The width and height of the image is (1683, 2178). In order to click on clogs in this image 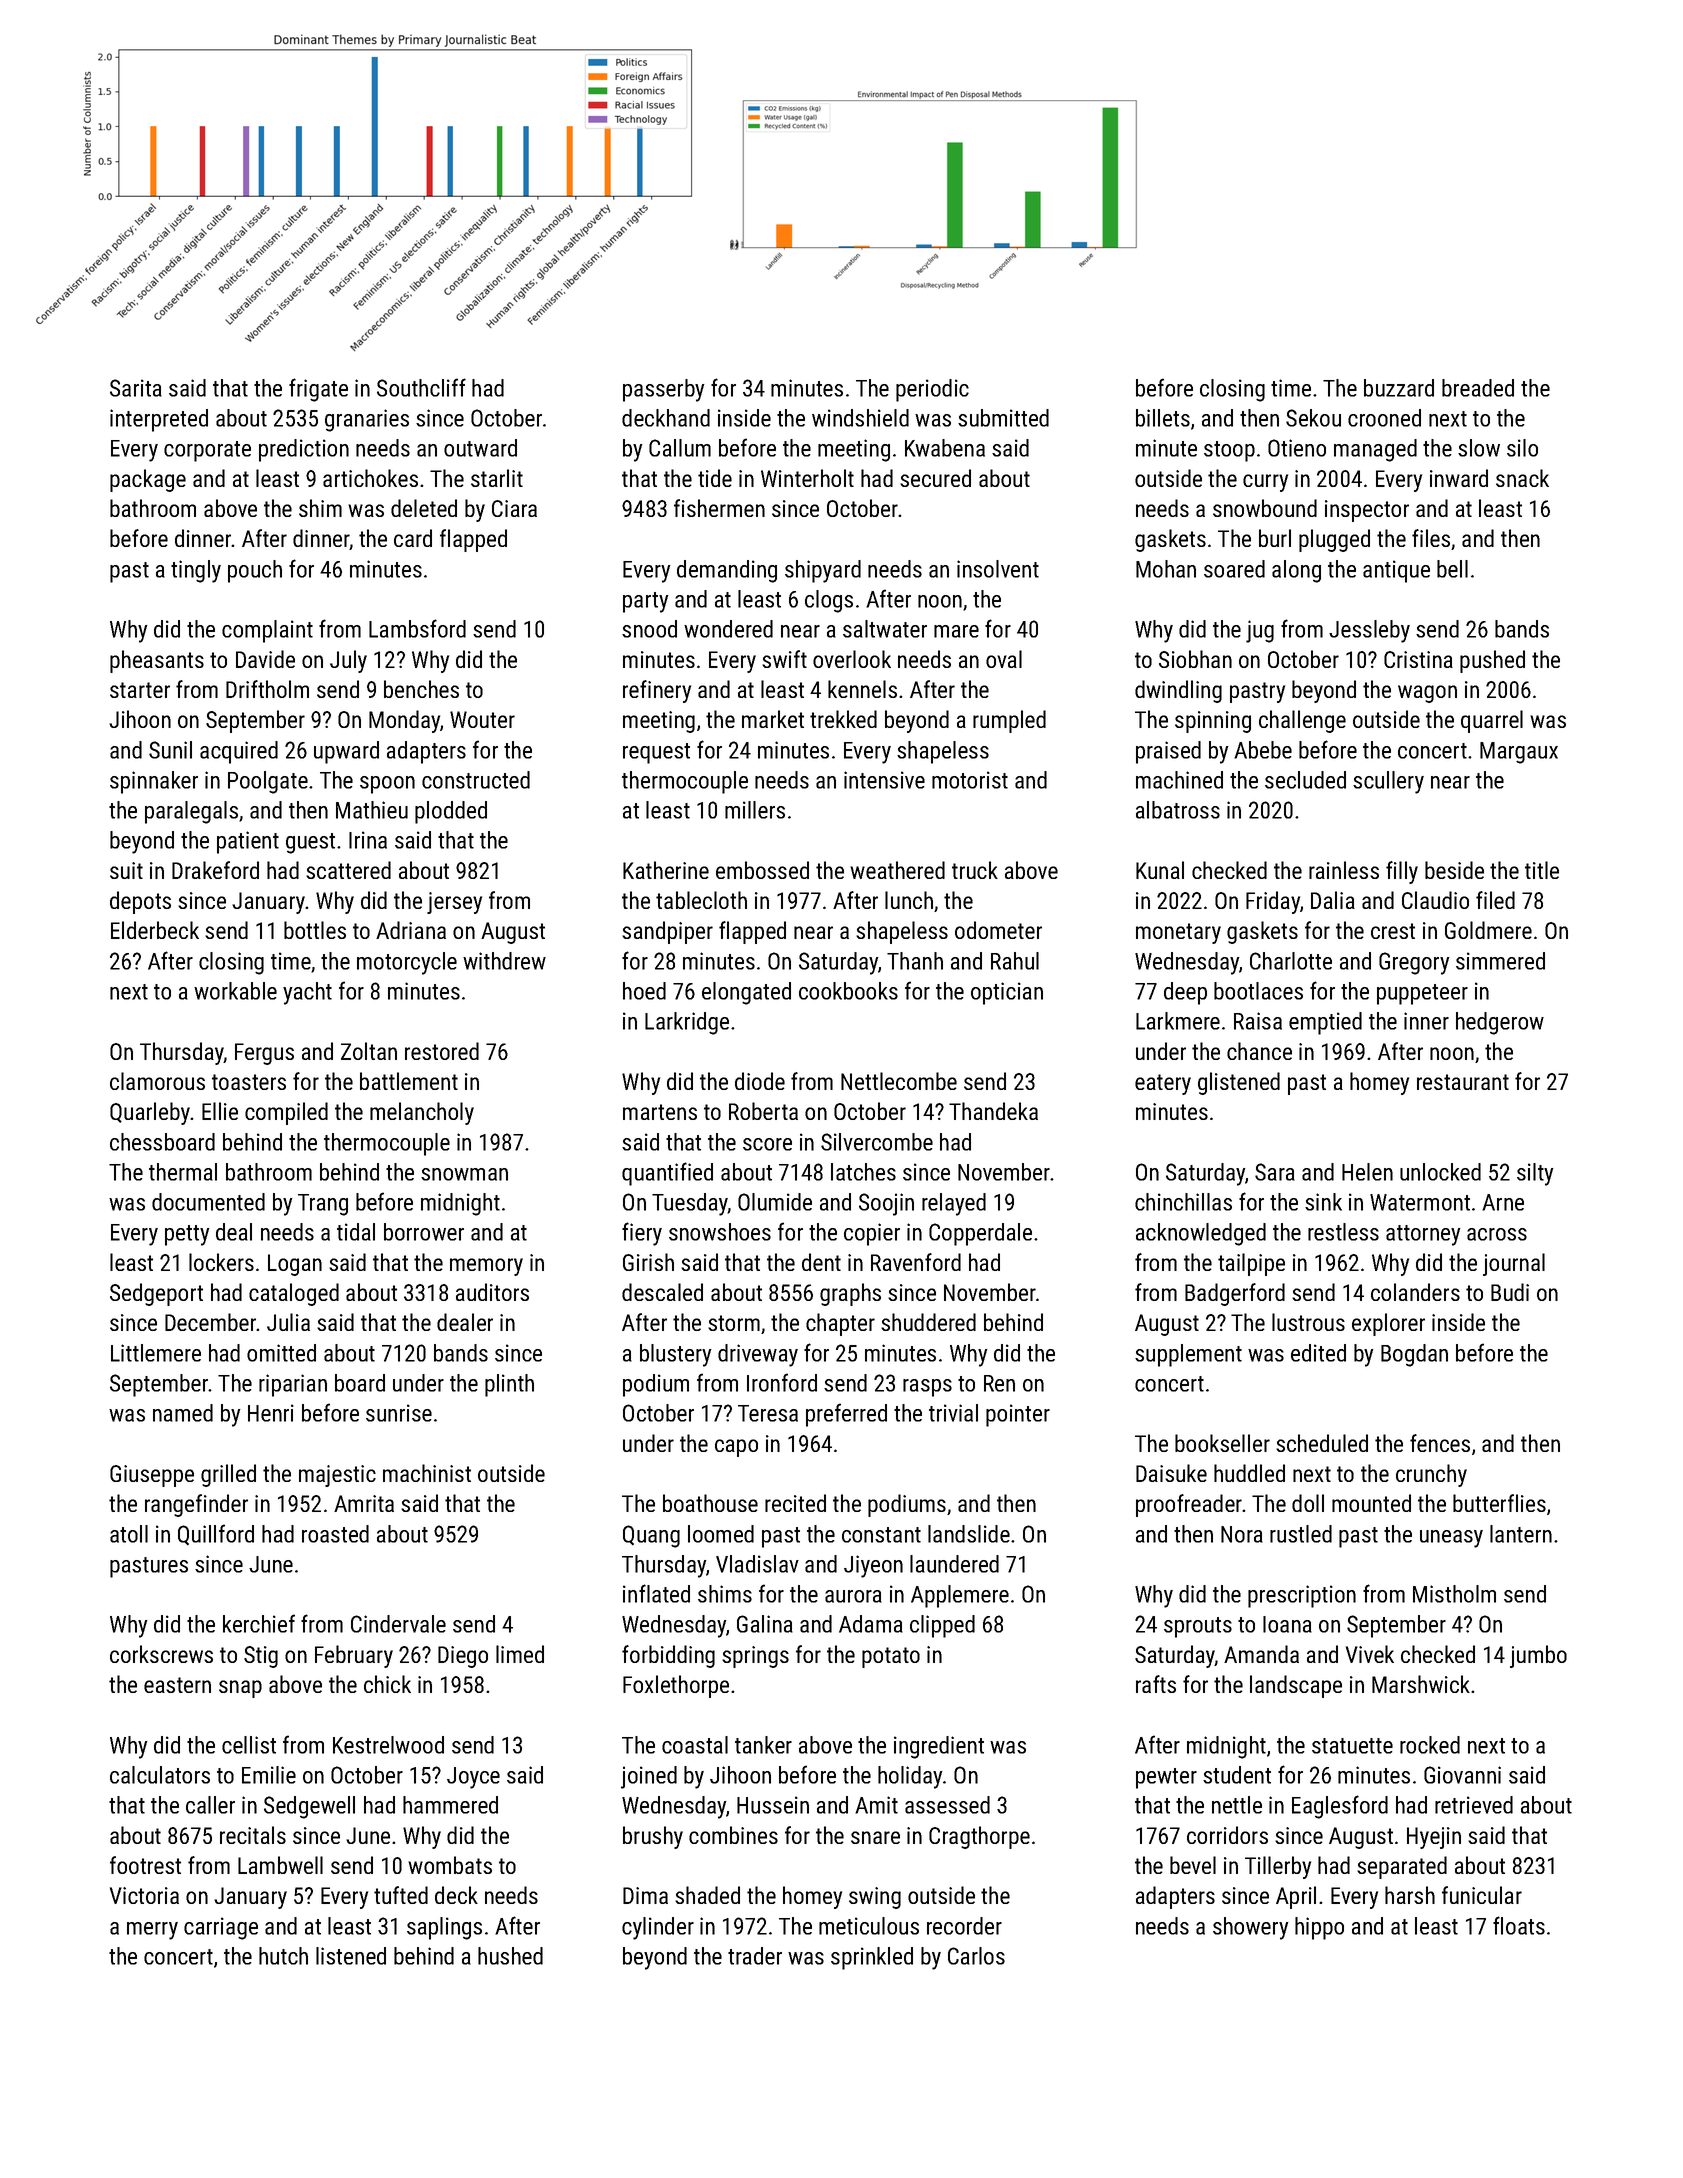, I will do `click(829, 601)`.
